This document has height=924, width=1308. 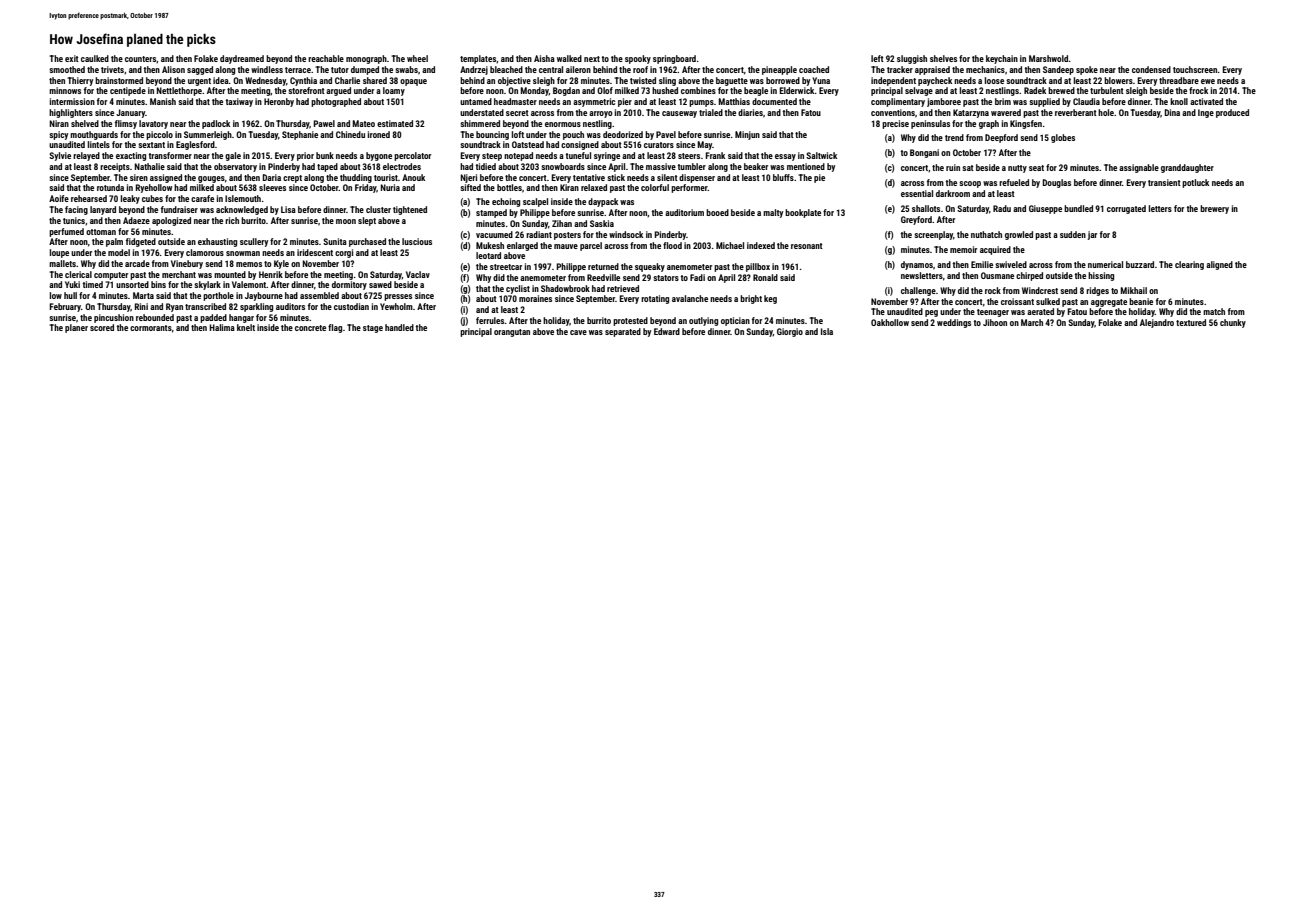 What do you see at coordinates (92, 284) in the document?
I see `timed` at bounding box center [92, 284].
